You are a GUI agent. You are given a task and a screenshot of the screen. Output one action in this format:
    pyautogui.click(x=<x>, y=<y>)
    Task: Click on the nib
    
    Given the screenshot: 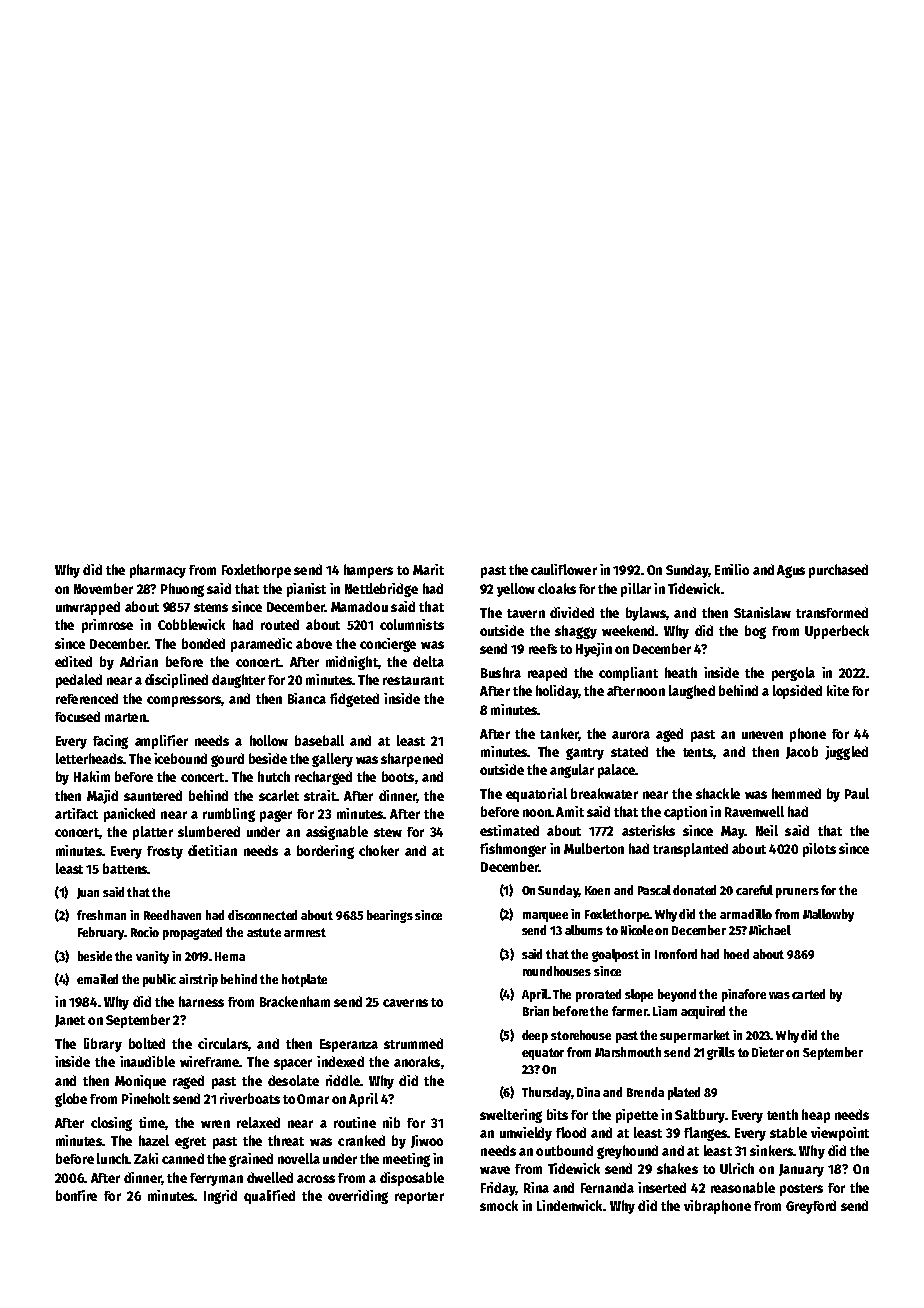 What is the action you would take?
    pyautogui.click(x=391, y=1122)
